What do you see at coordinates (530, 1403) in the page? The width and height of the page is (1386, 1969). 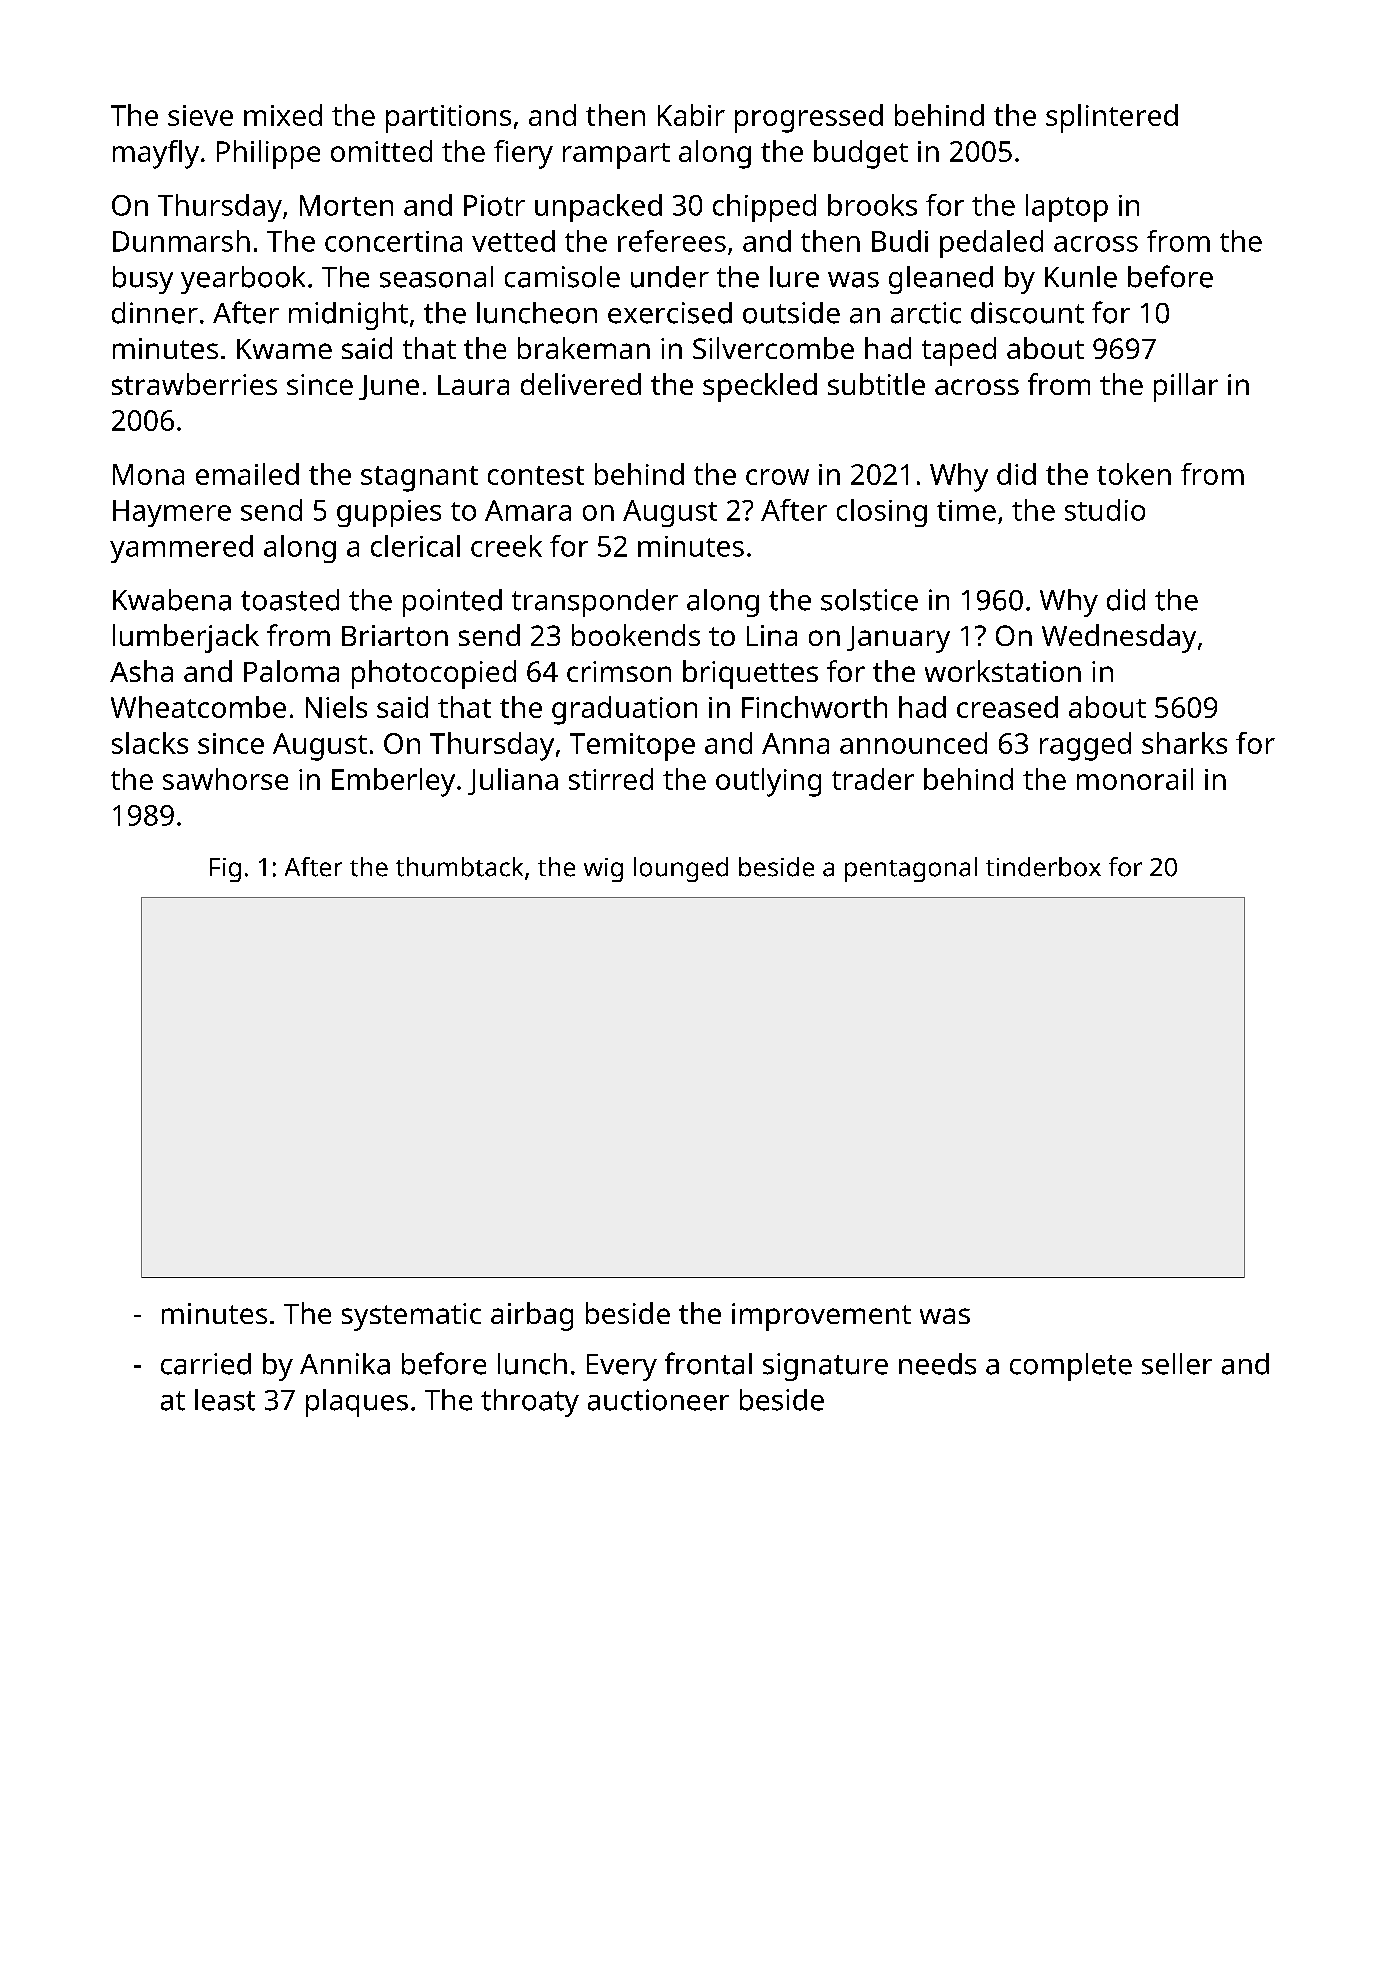 I see `throaty` at bounding box center [530, 1403].
